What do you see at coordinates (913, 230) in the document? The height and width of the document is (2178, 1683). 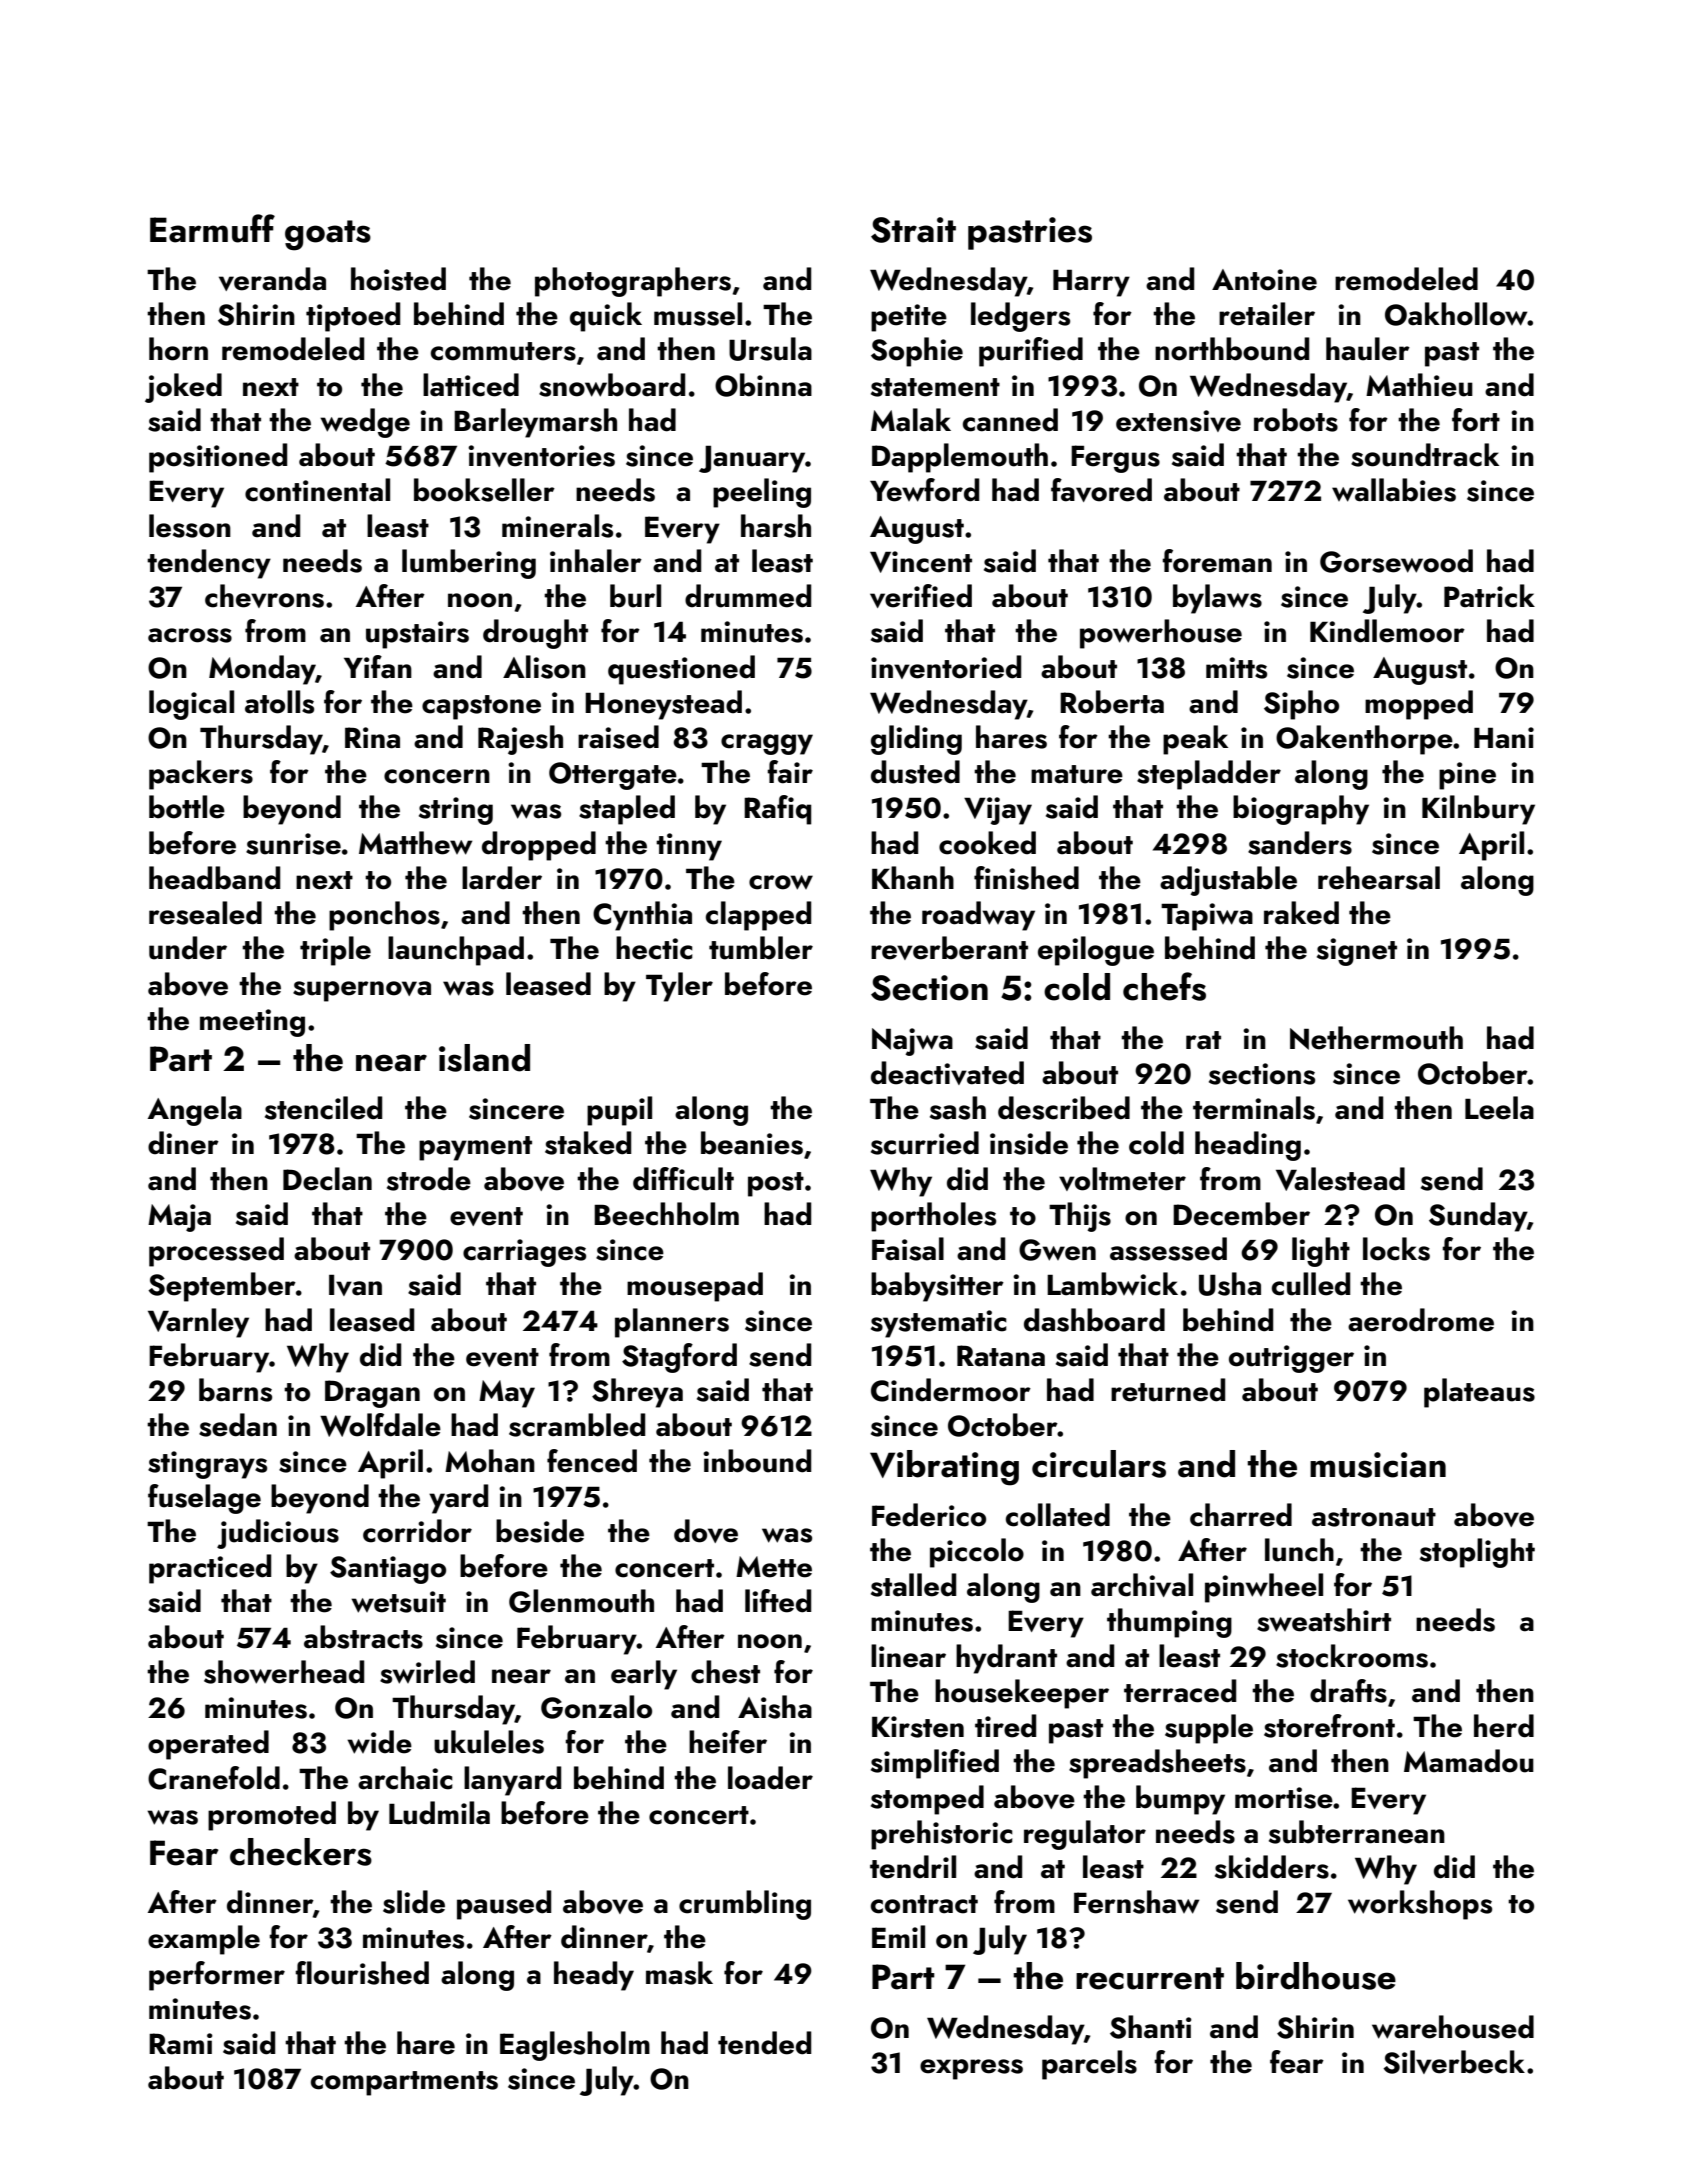 I see `Strait` at bounding box center [913, 230].
